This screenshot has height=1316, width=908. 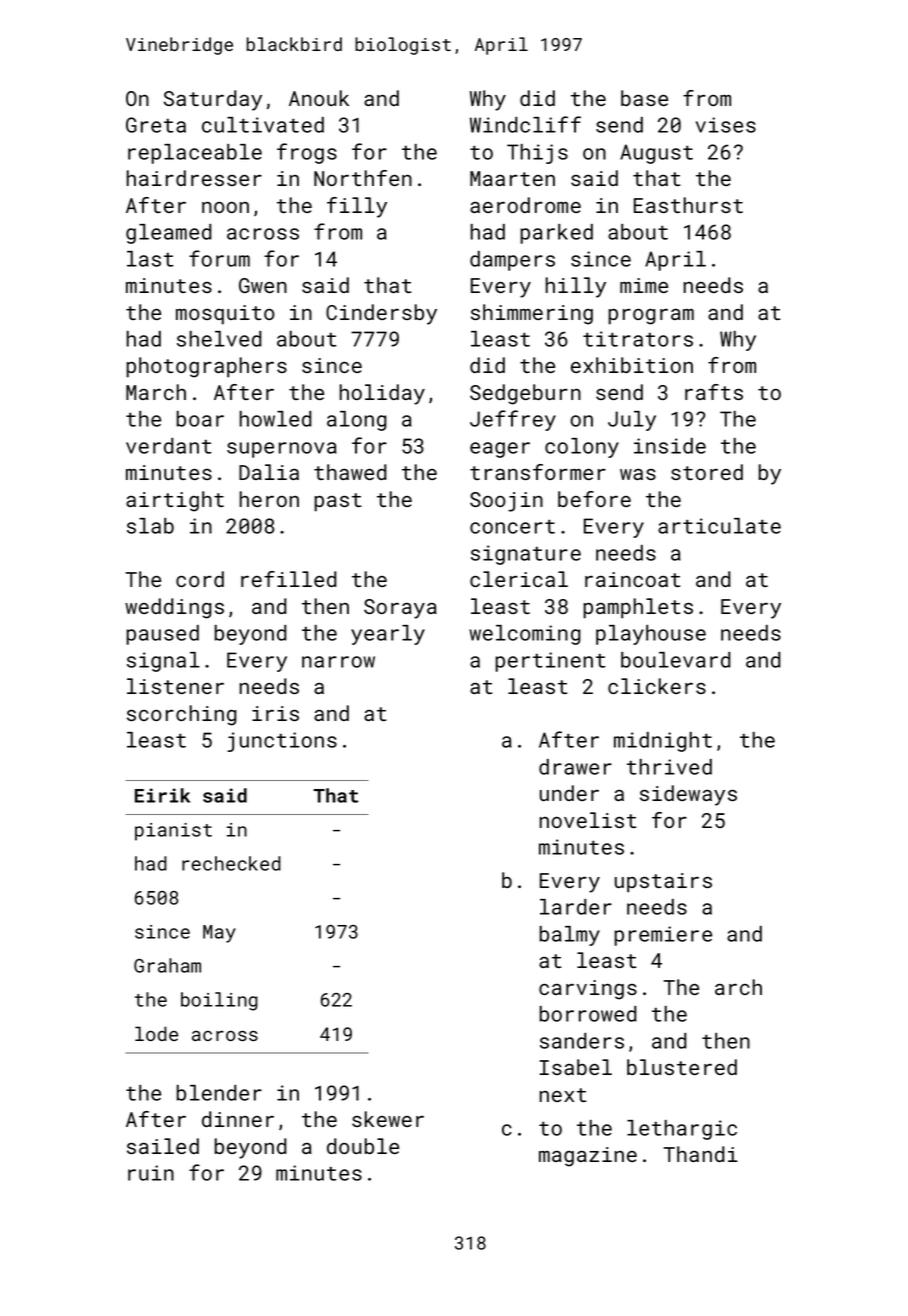 What do you see at coordinates (588, 1157) in the screenshot?
I see `magazine` at bounding box center [588, 1157].
